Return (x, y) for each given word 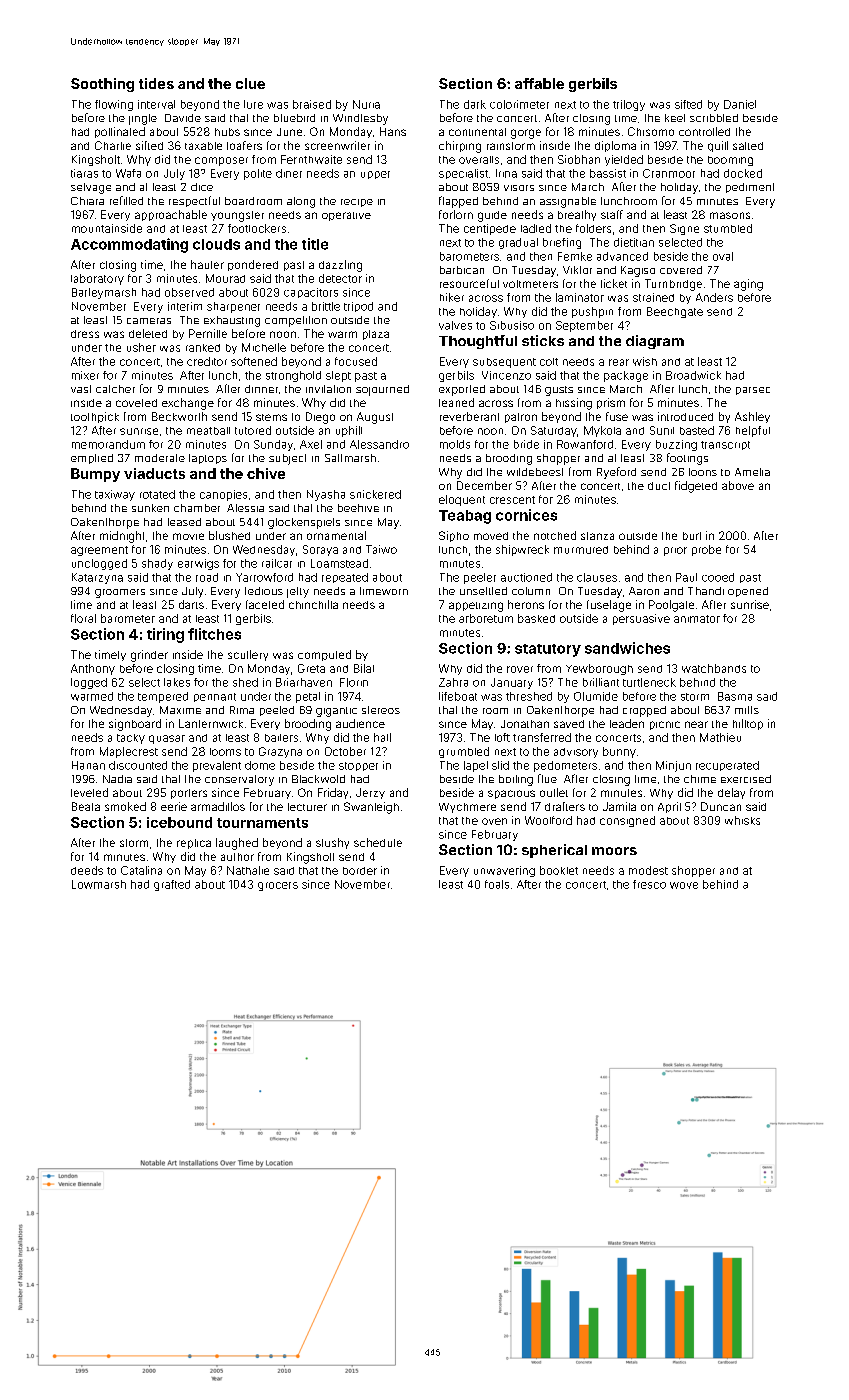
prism (611, 403)
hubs (227, 132)
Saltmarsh (350, 458)
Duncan (721, 806)
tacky (131, 739)
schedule (378, 842)
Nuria (366, 104)
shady (157, 564)
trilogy (629, 105)
